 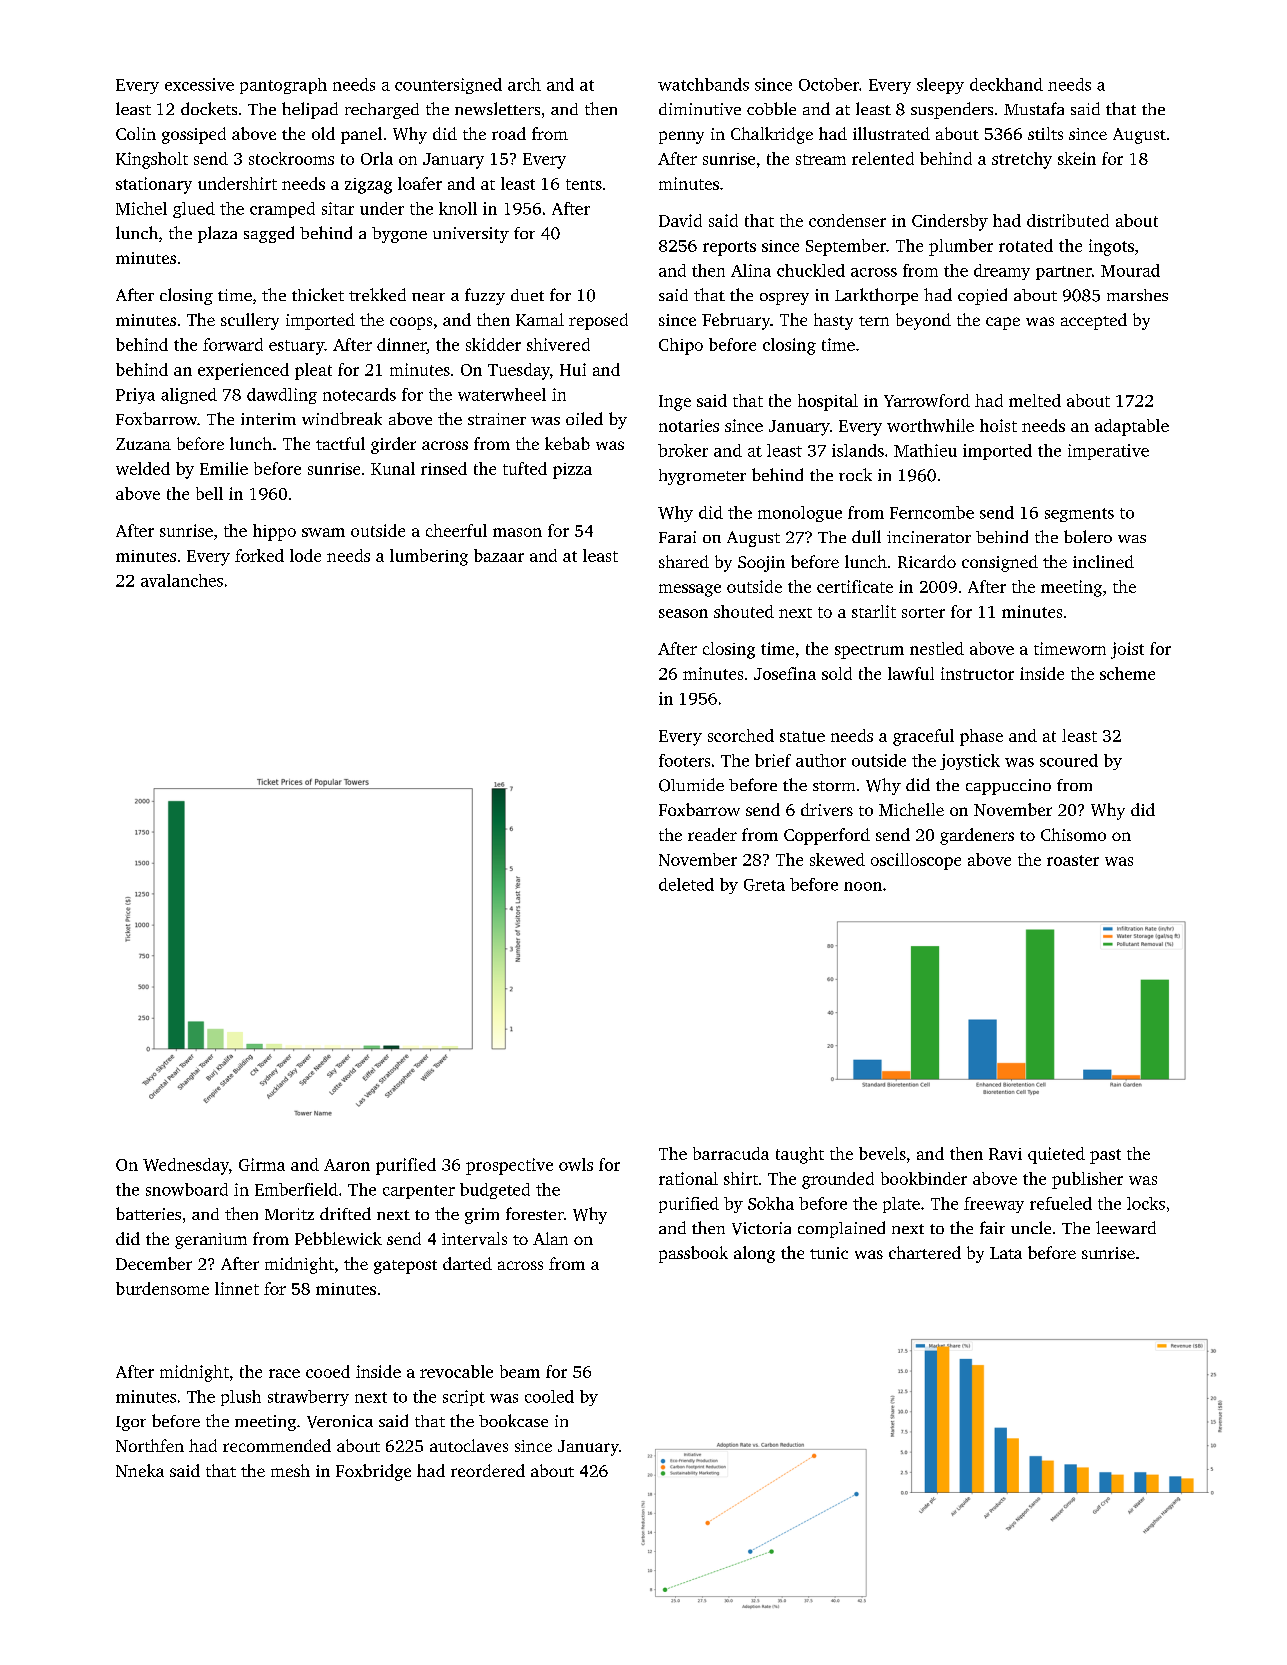 I want to click on Olumide, so click(x=691, y=785).
